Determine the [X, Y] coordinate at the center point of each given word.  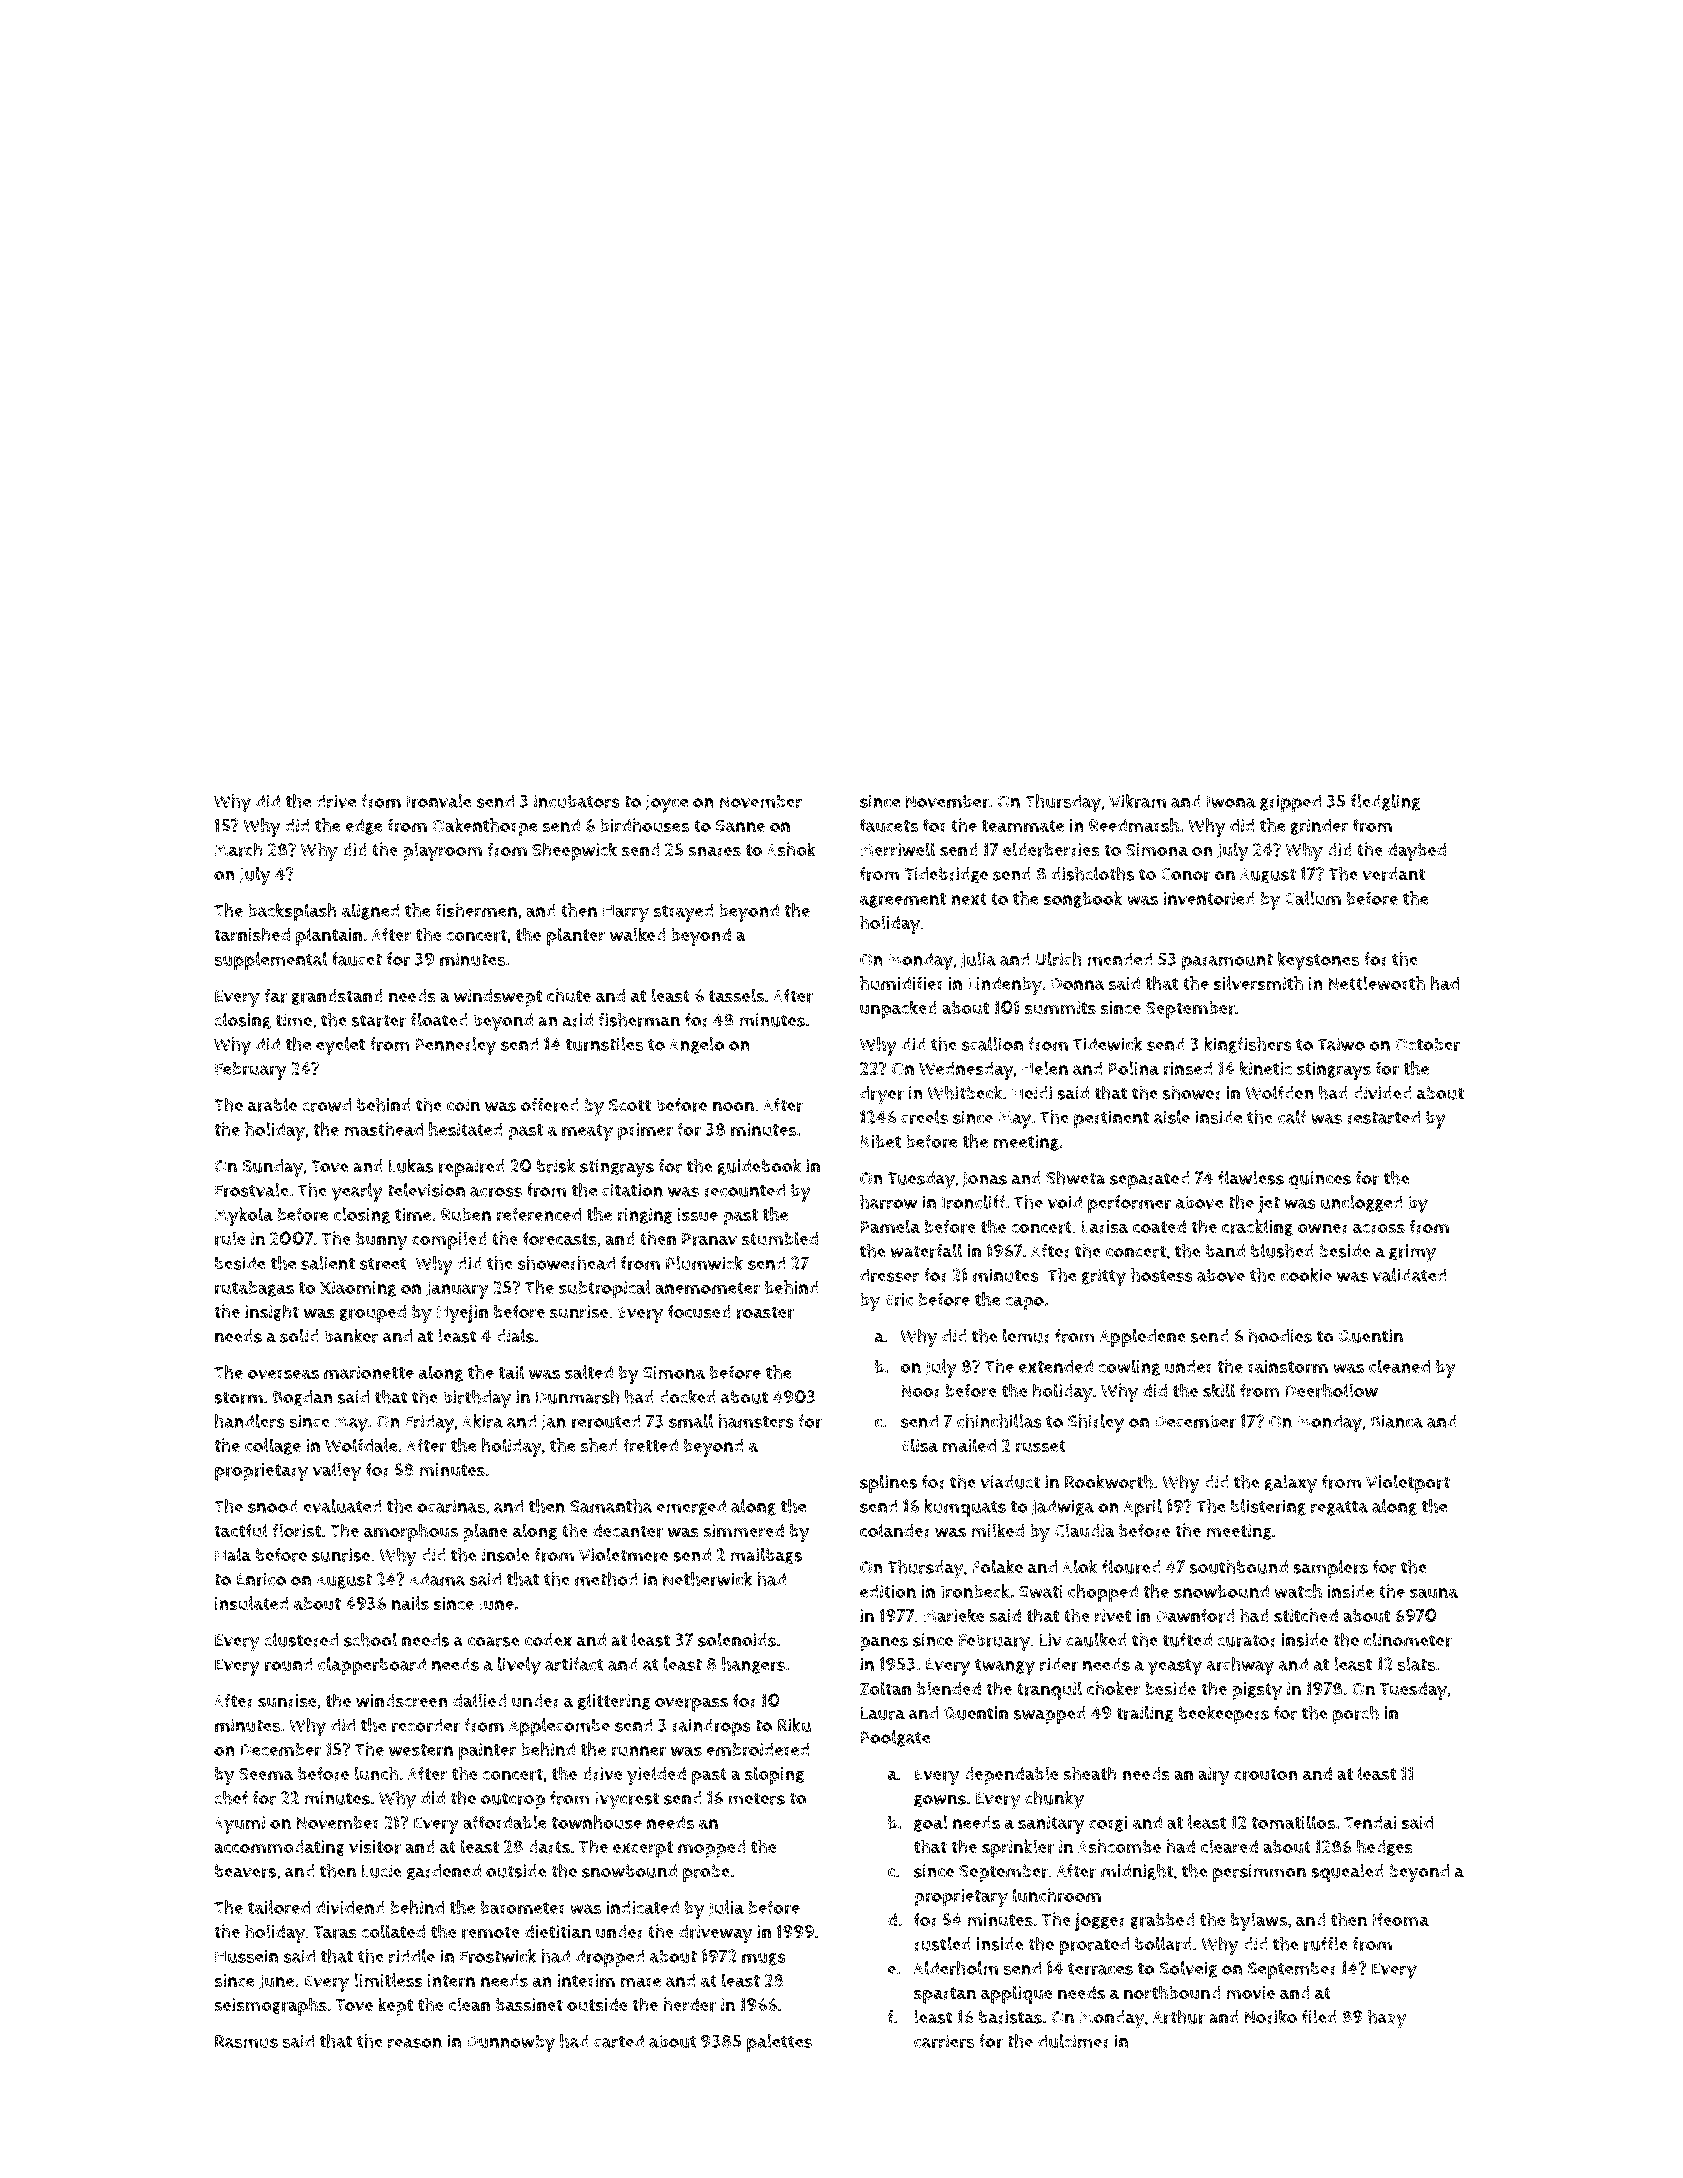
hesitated [466, 1129]
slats [1416, 1664]
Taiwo [1341, 1044]
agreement [903, 900]
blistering [1268, 1507]
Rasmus [246, 2041]
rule [230, 1238]
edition [888, 1591]
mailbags [766, 1556]
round [289, 1664]
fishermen [476, 910]
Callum [1313, 898]
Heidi [1032, 1093]
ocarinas [451, 1506]
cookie [1306, 1275]
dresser [889, 1275]
